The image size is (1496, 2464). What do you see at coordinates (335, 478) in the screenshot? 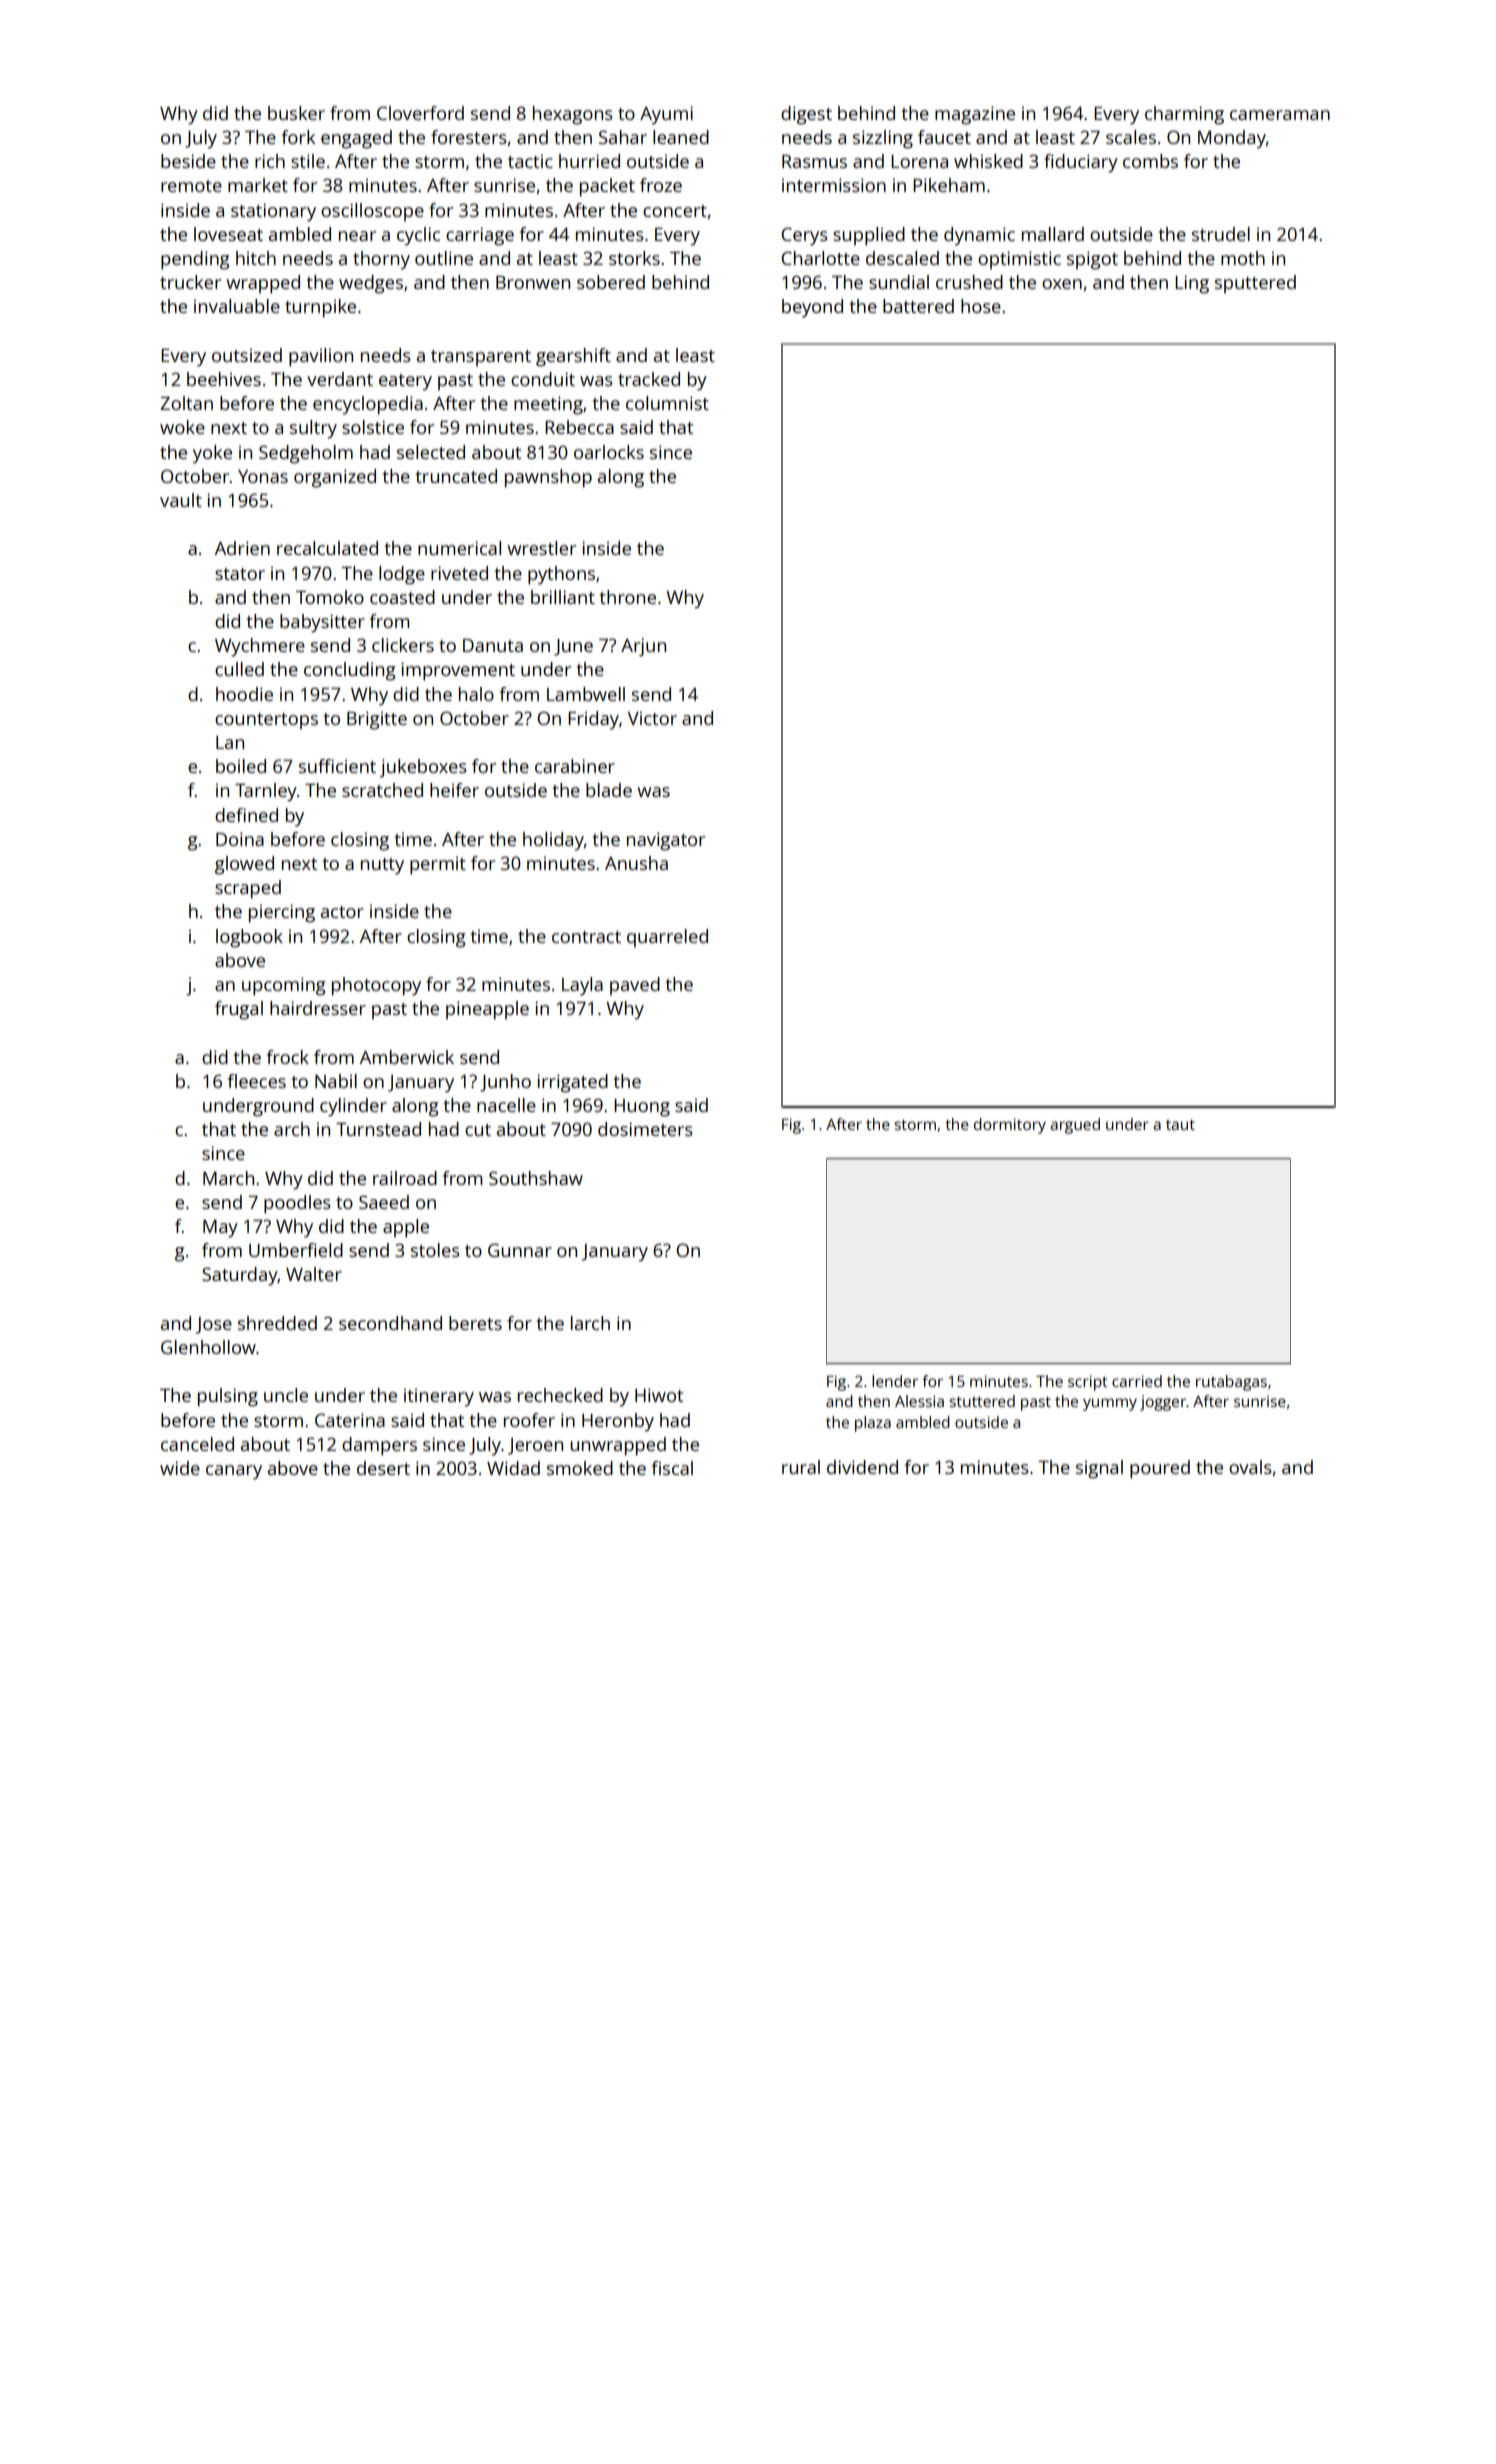
I see `organized` at bounding box center [335, 478].
